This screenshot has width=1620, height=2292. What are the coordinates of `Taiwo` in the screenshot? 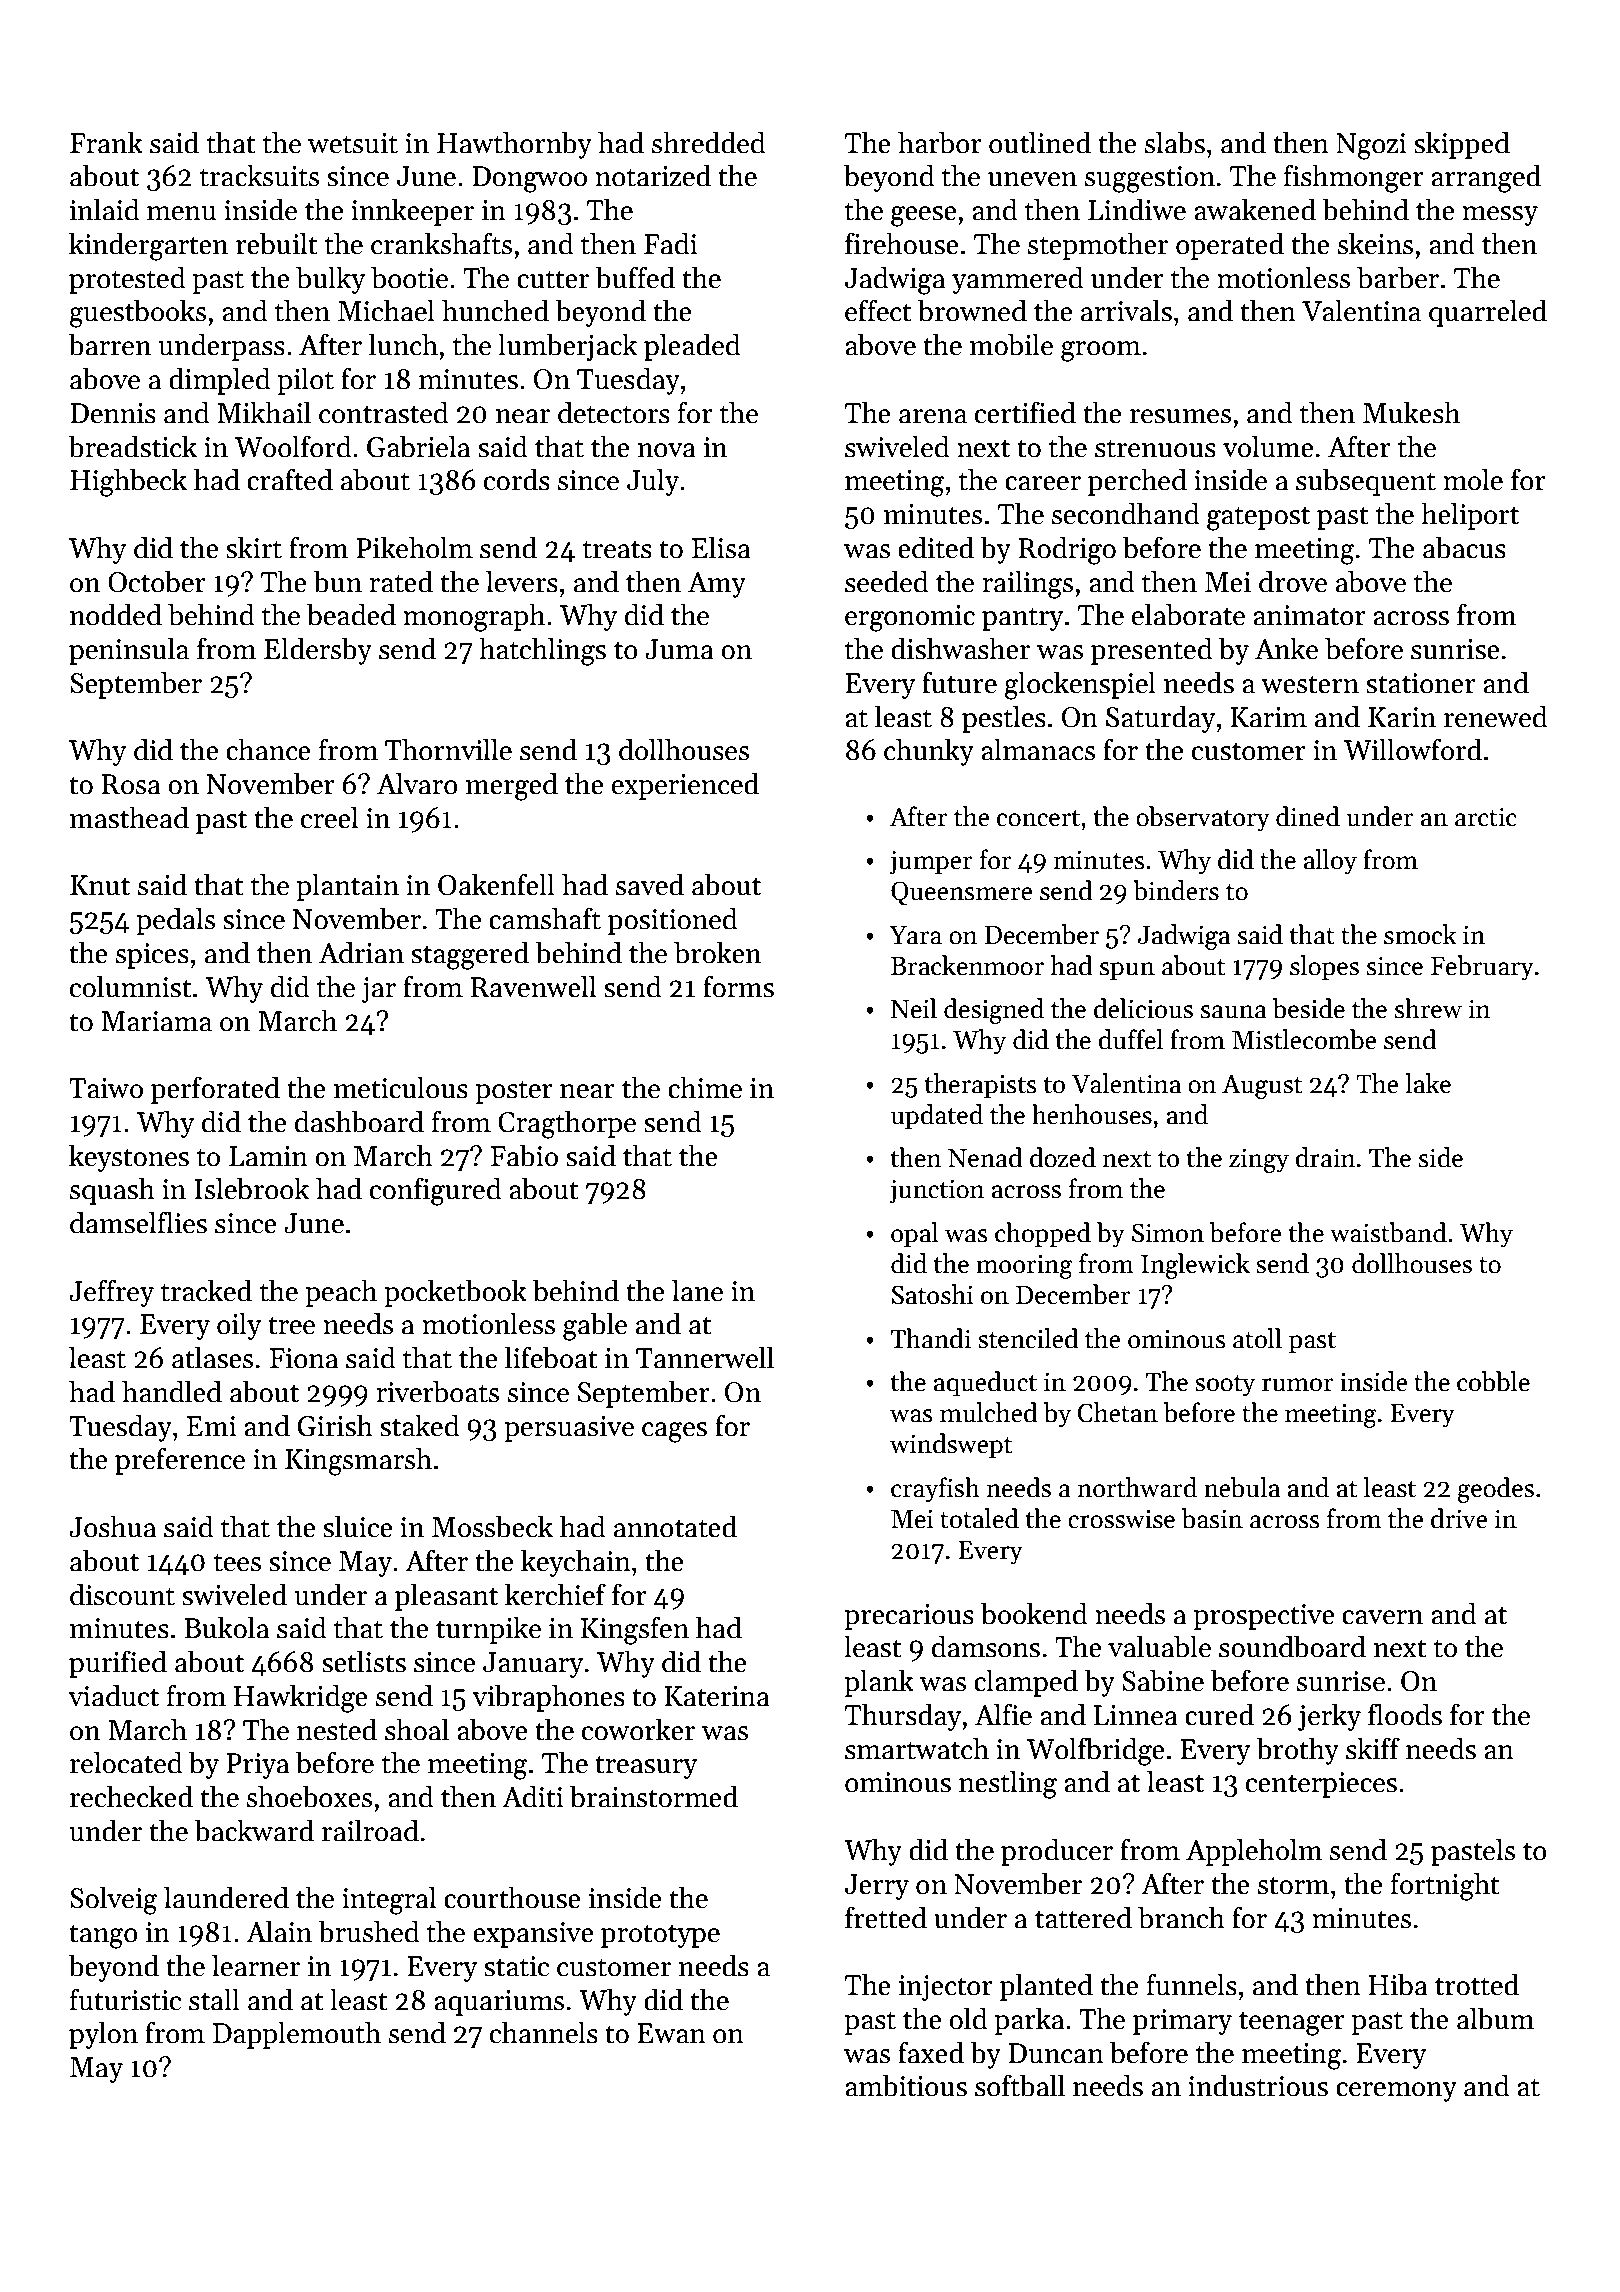 It's located at (106, 1088).
